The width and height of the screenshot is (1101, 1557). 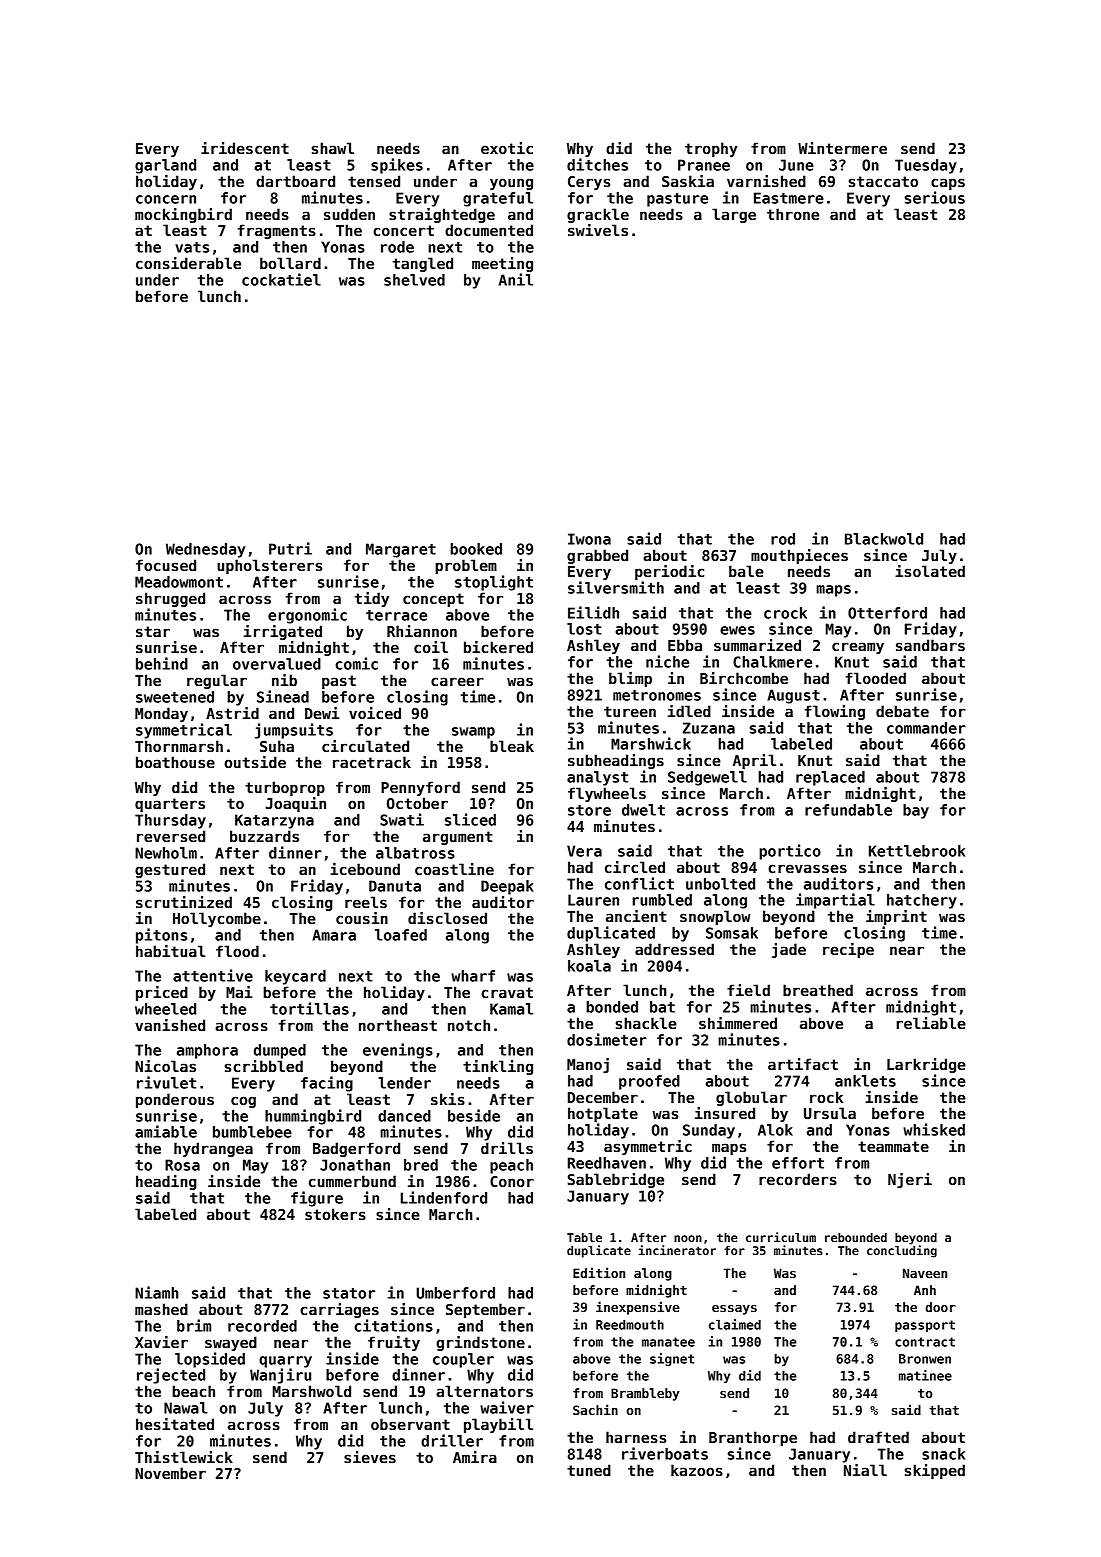 What do you see at coordinates (818, 990) in the screenshot?
I see `breathed` at bounding box center [818, 990].
